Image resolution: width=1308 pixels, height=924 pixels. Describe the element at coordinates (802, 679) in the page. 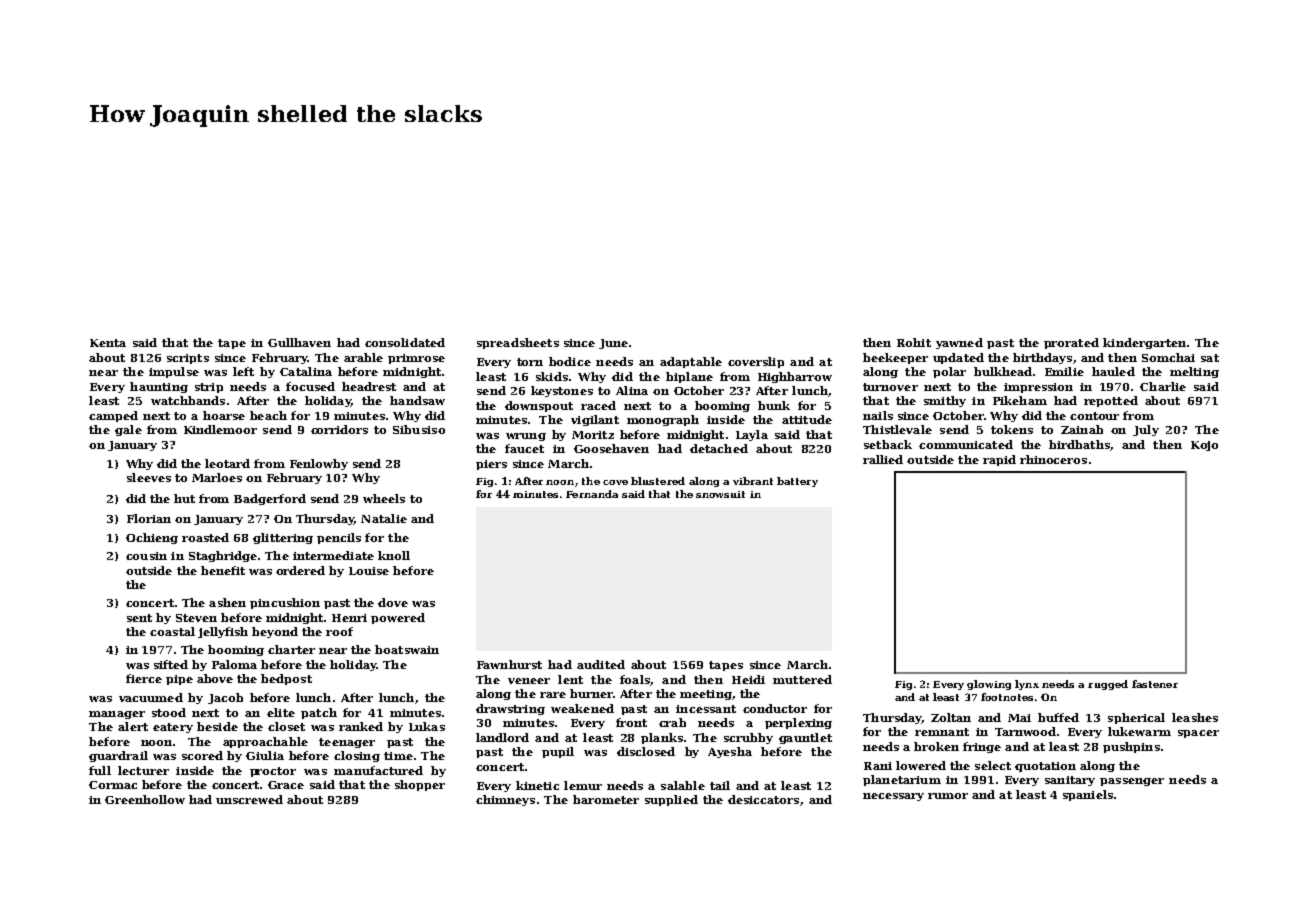

I see `muttered` at that location.
